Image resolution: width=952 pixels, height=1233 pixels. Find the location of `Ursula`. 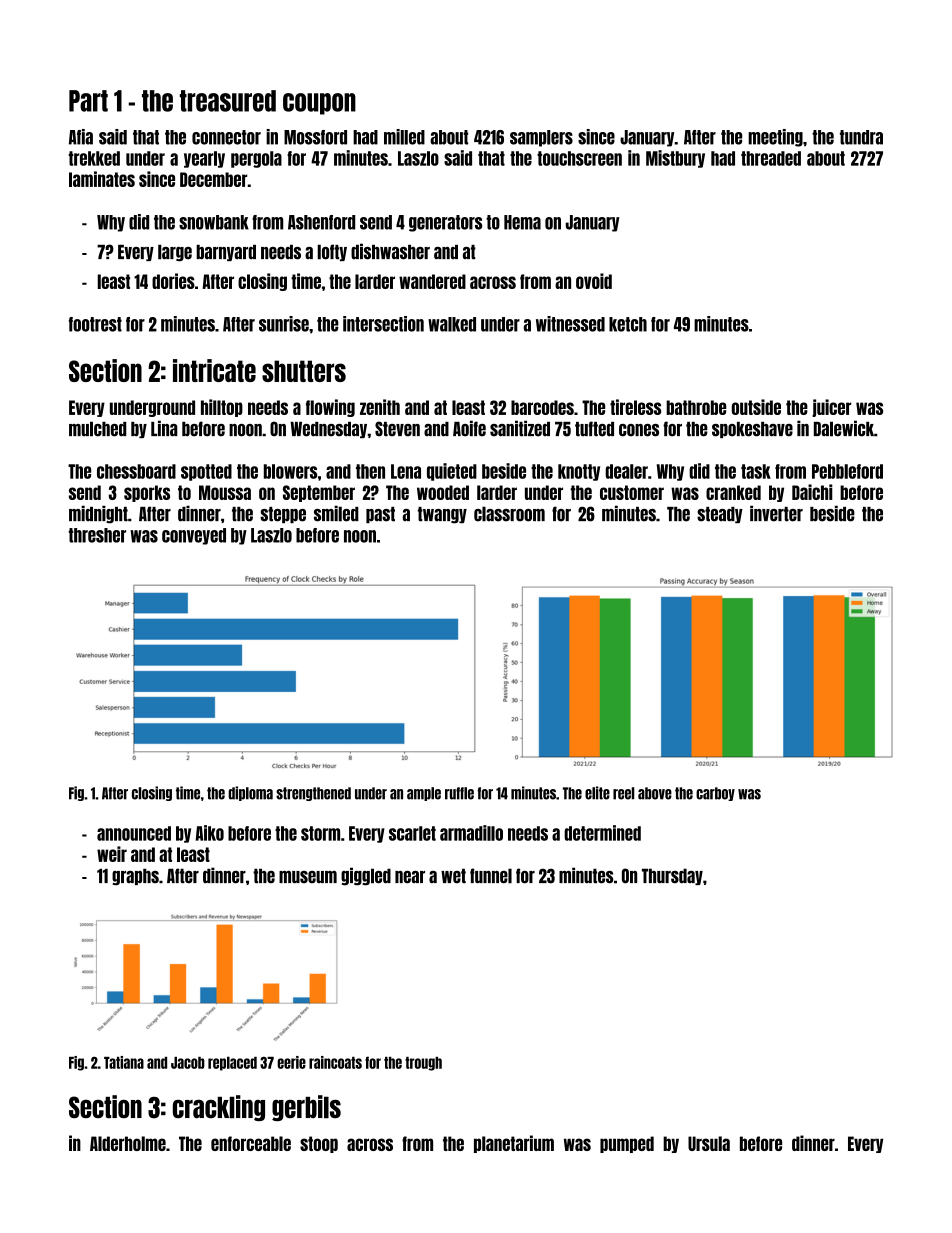

Ursula is located at coordinates (709, 1143).
